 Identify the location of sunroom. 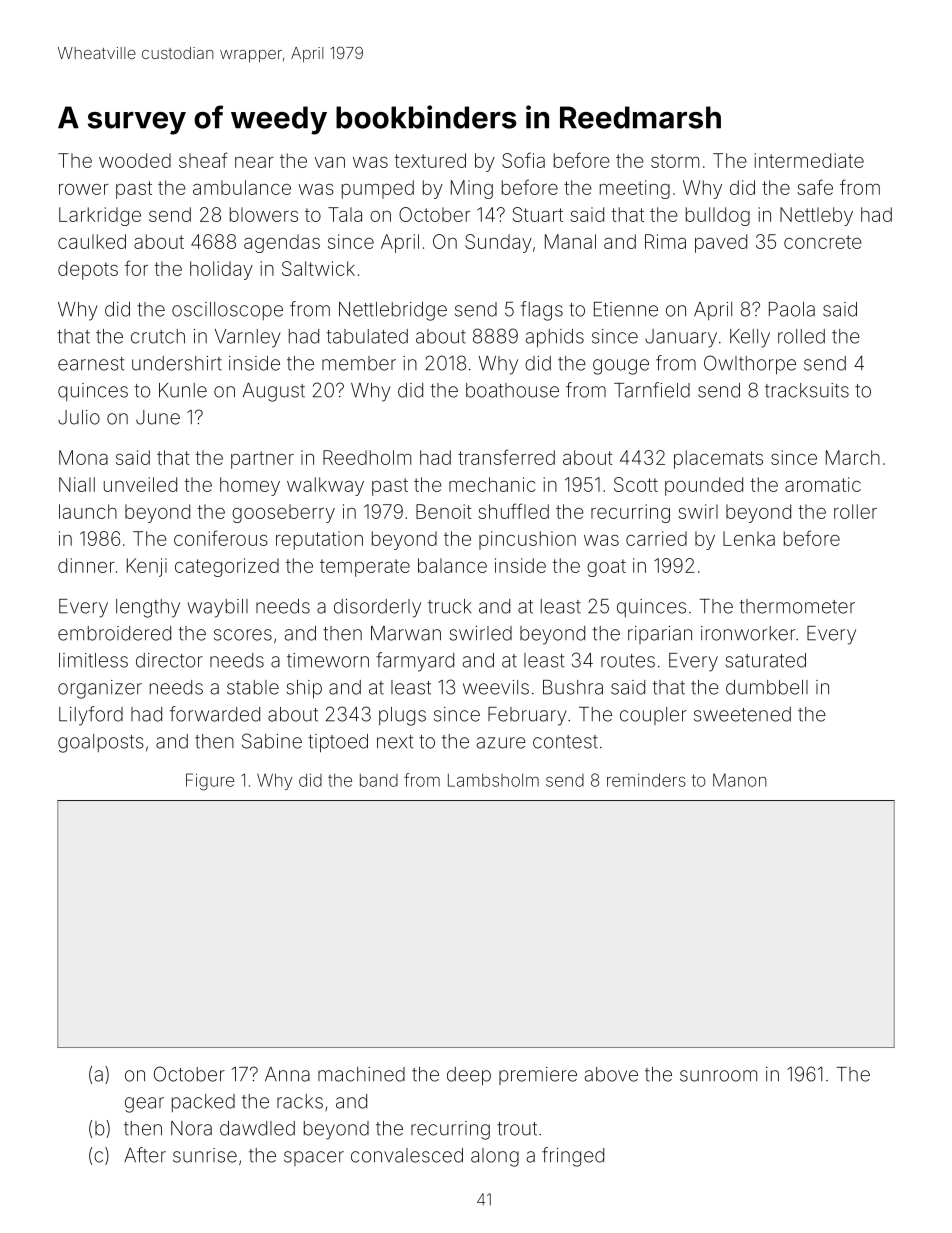
(718, 1076).
